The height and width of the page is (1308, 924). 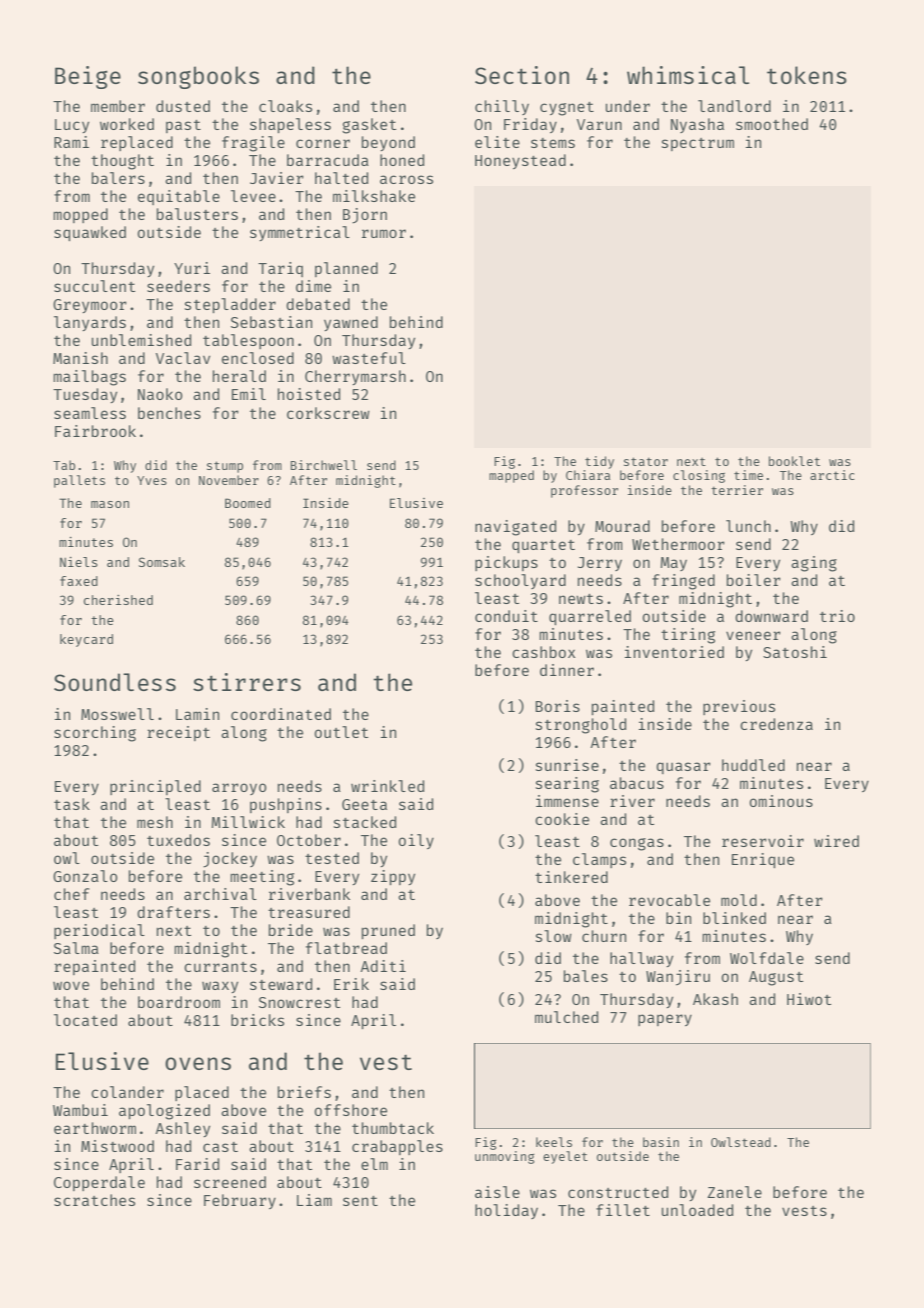 I want to click on rumor, so click(x=384, y=233).
